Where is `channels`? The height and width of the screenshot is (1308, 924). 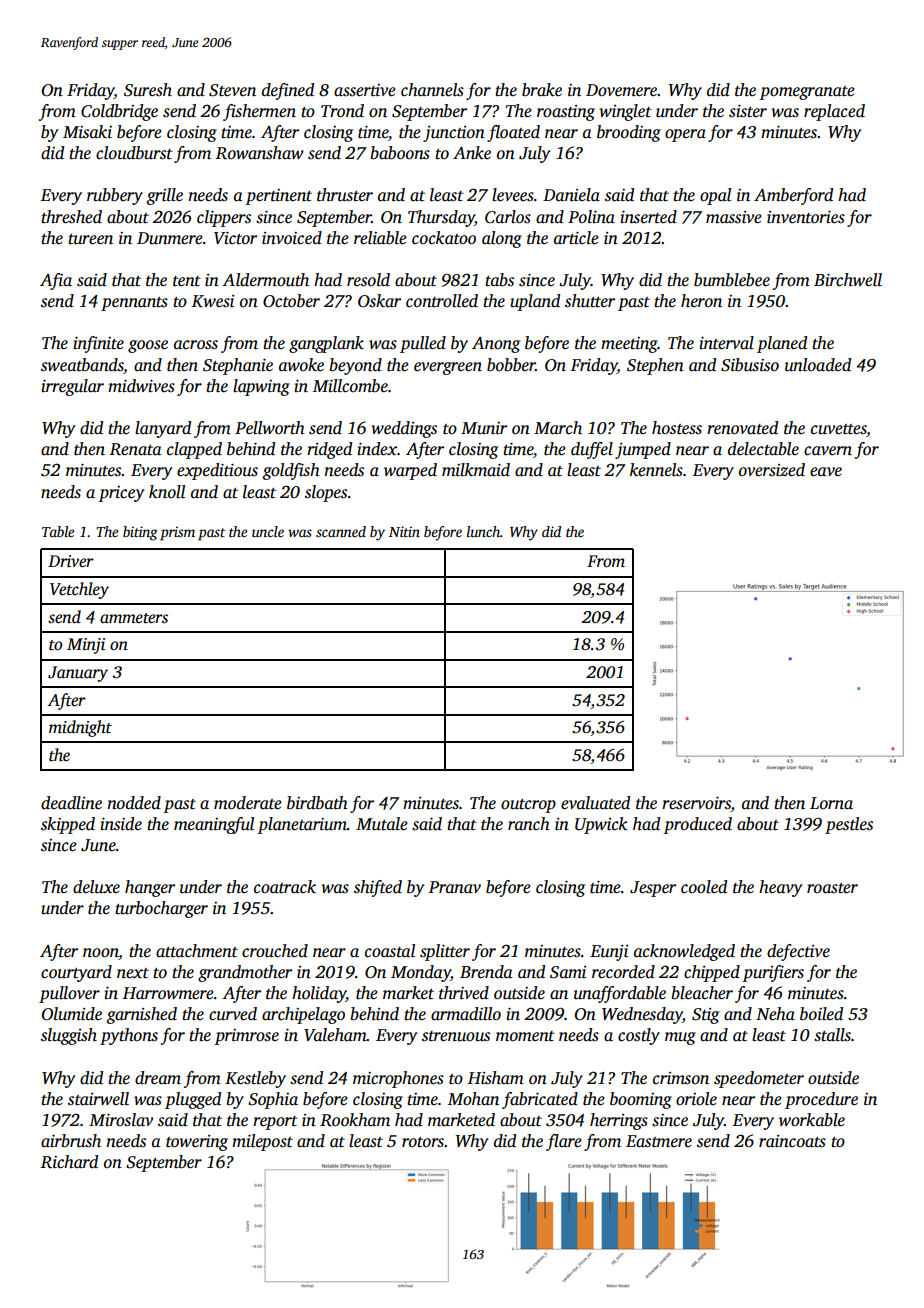
channels is located at coordinates (432, 90).
